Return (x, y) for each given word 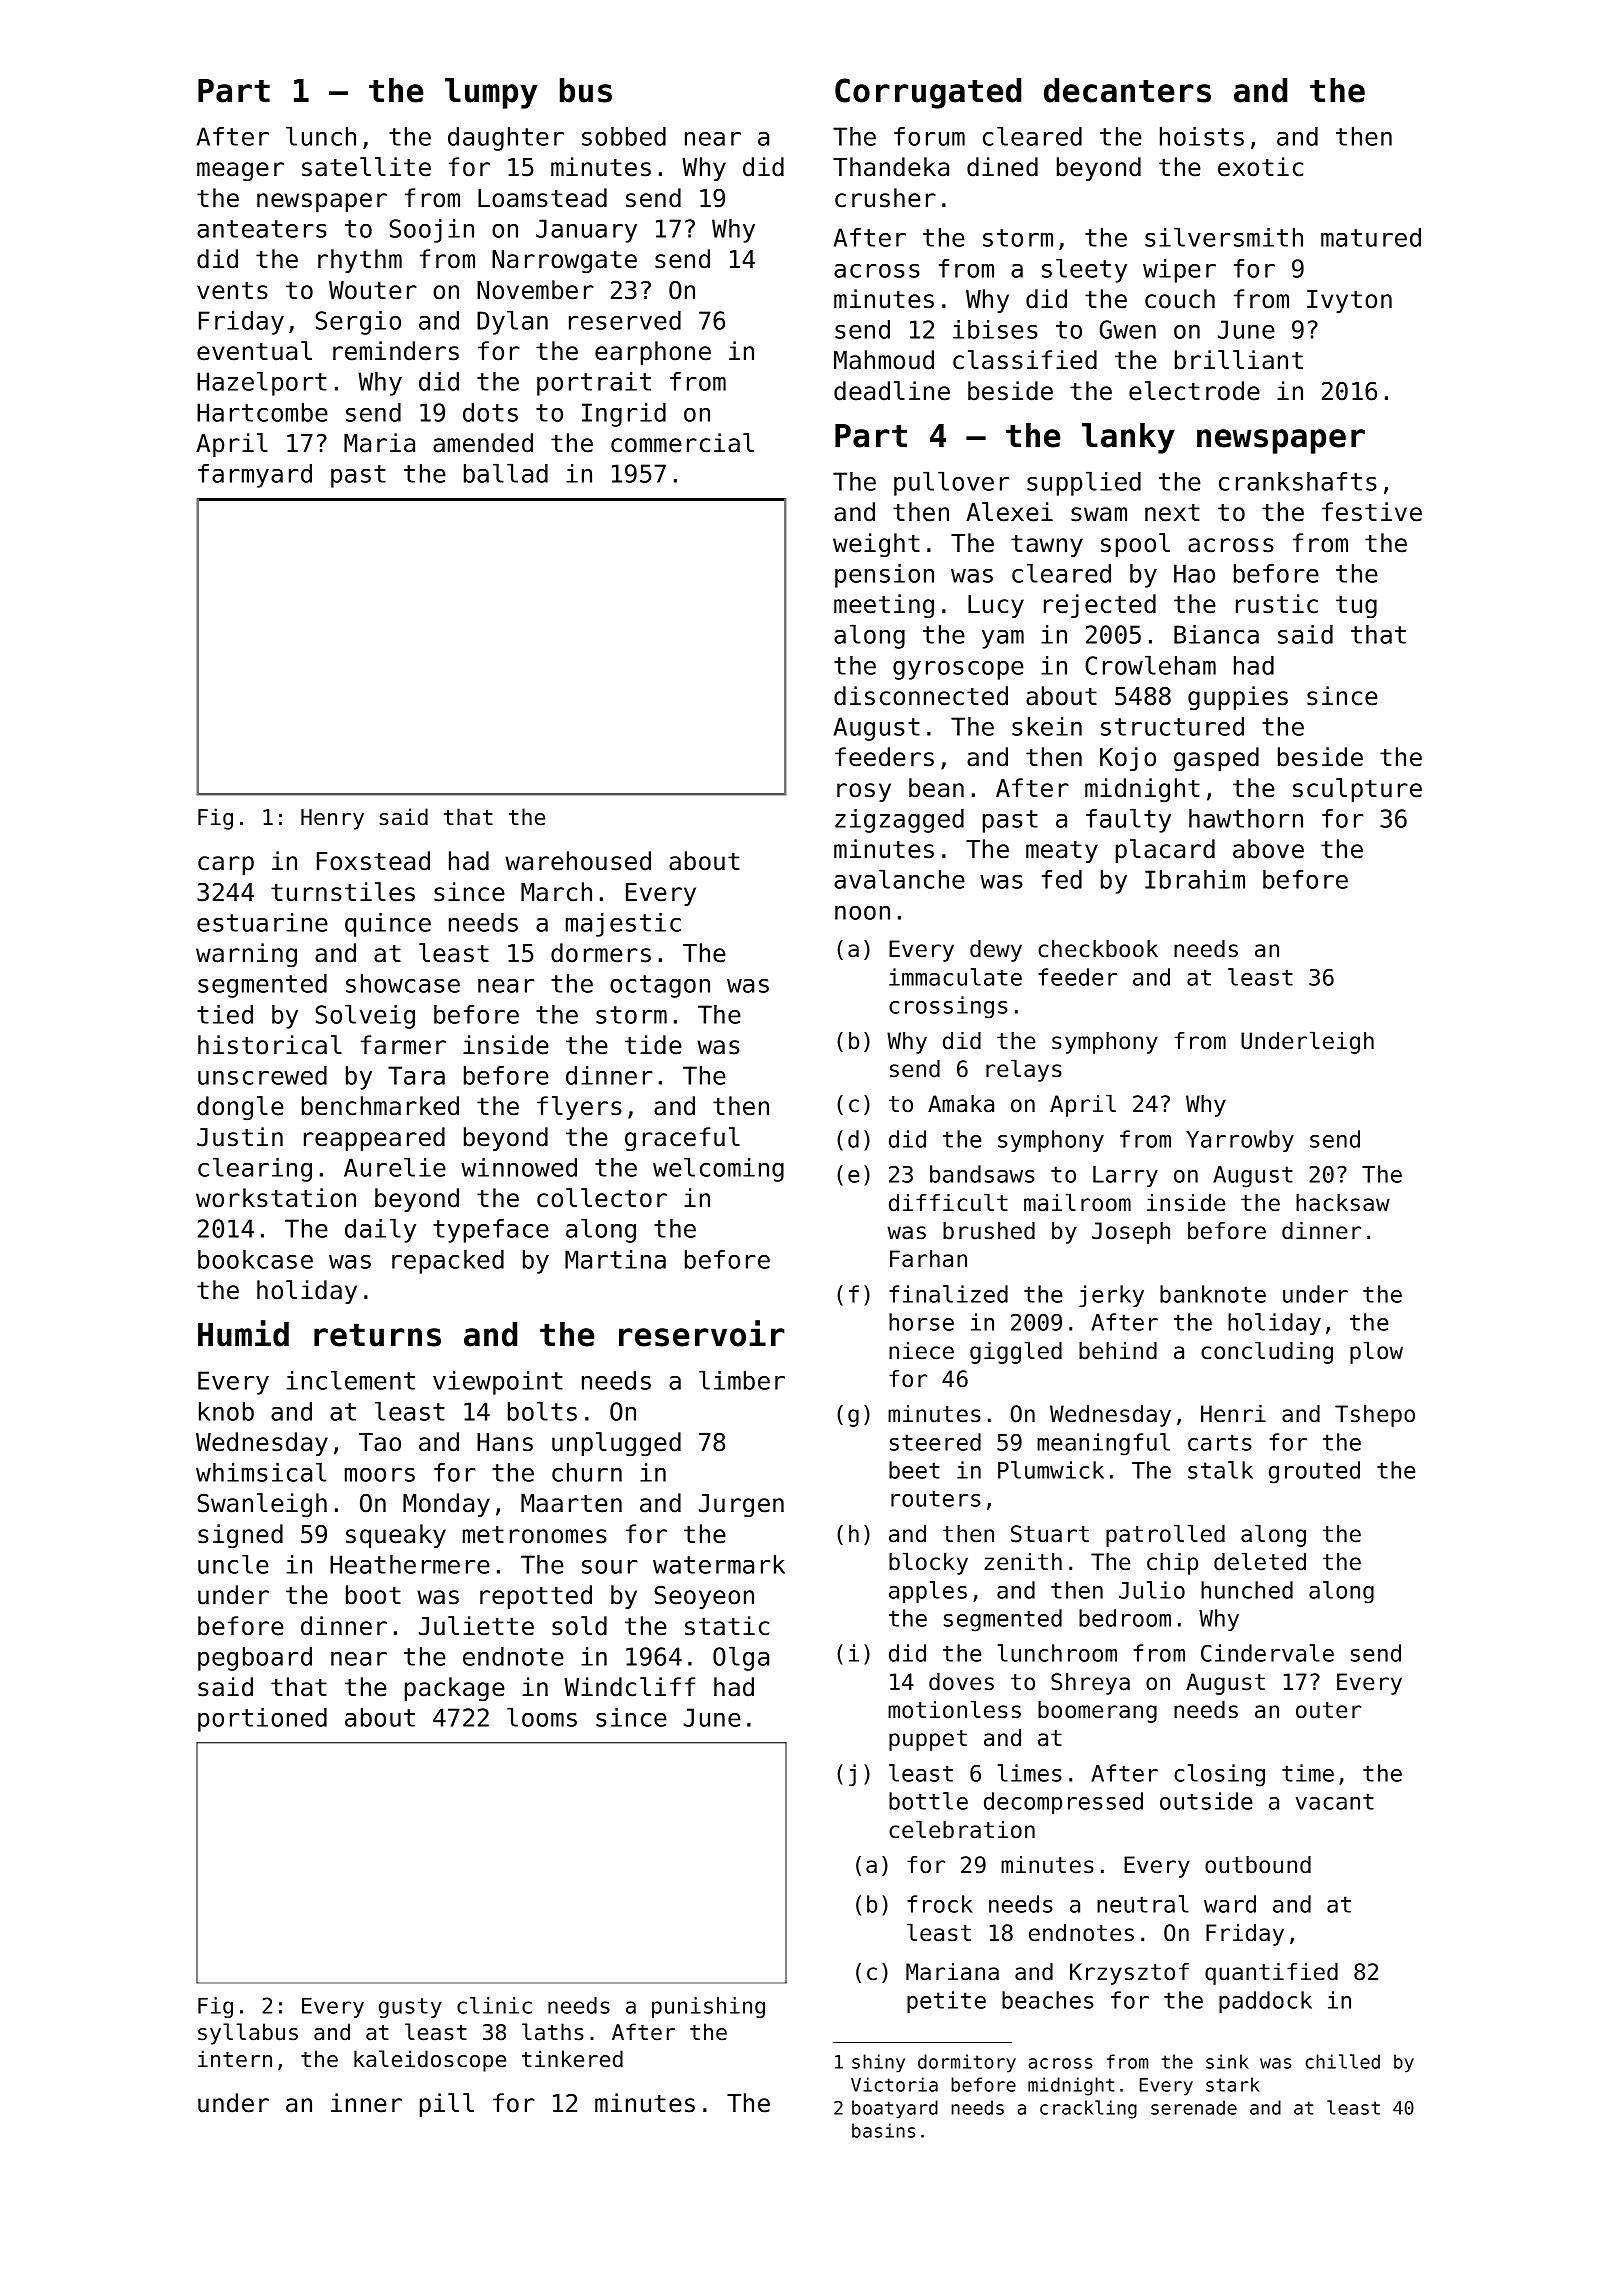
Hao (1194, 573)
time (1308, 1773)
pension (884, 576)
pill (447, 2105)
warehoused (578, 861)
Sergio (358, 323)
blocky (928, 1563)
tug (1356, 607)
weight (876, 545)
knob (226, 1411)
